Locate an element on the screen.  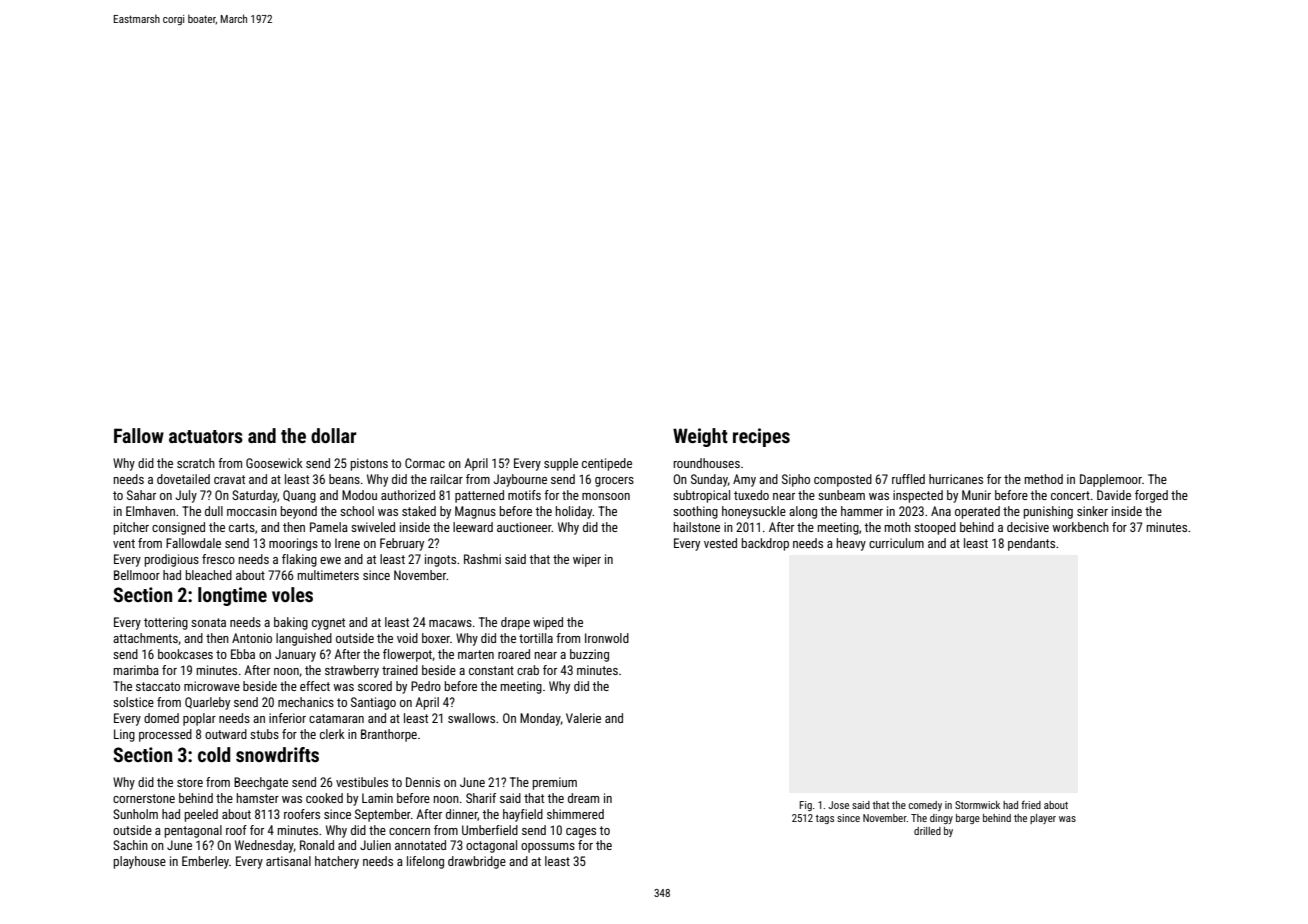
backdrop is located at coordinates (765, 544).
